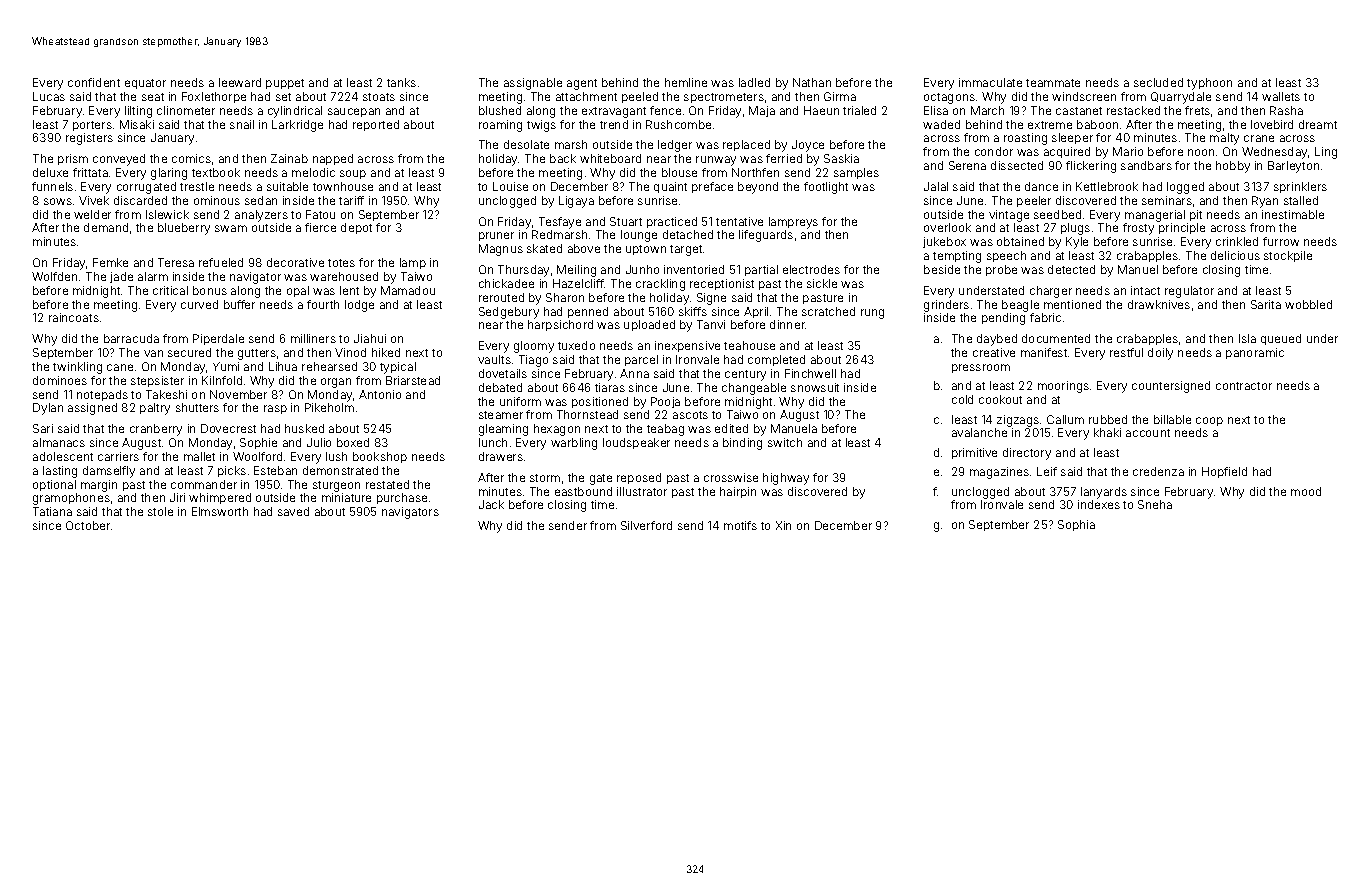  What do you see at coordinates (1057, 214) in the image?
I see `seedbed` at bounding box center [1057, 214].
